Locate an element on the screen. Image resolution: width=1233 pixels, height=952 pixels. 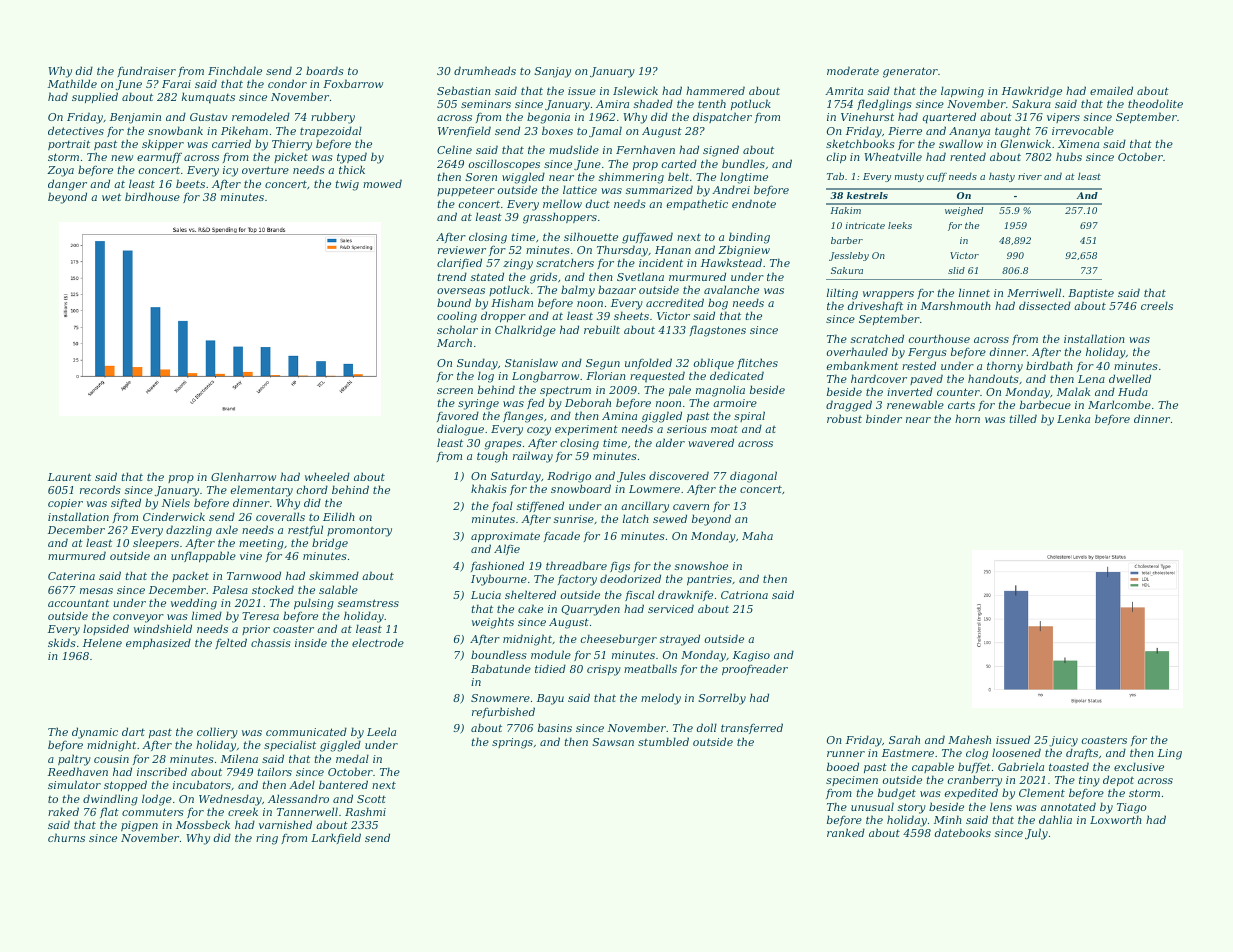
Sawsan is located at coordinates (613, 742).
